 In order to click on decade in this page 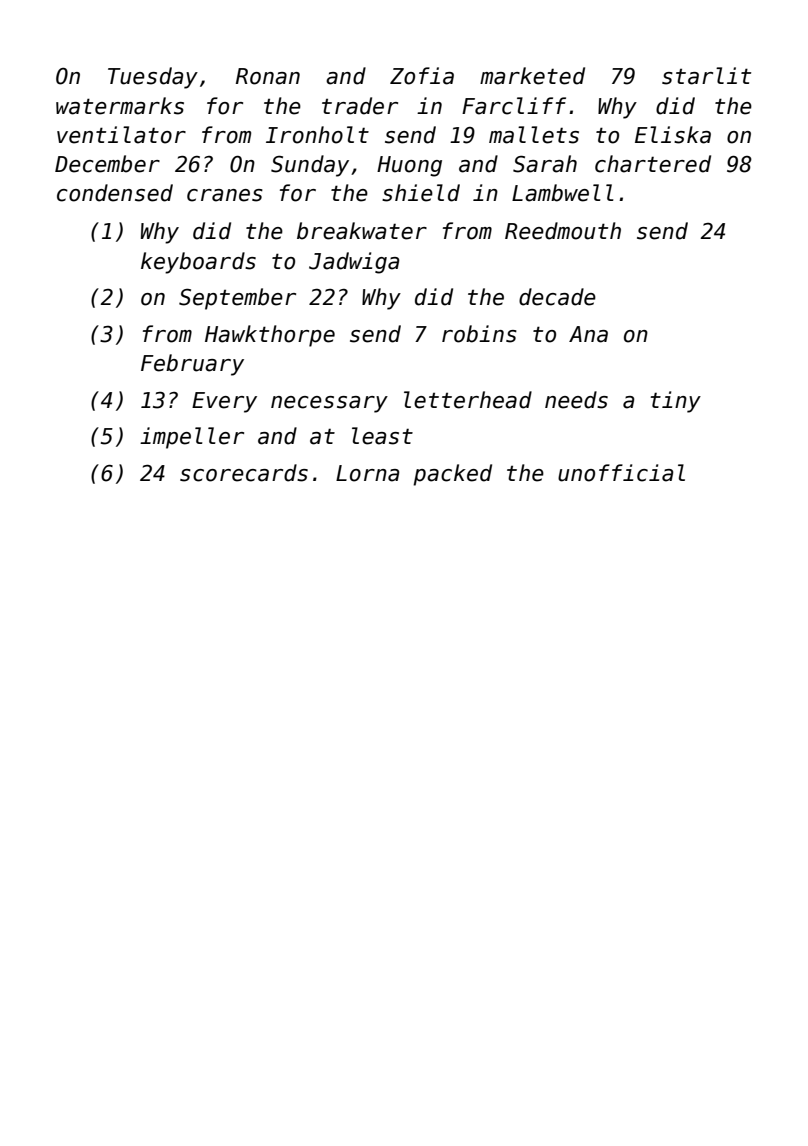, I will do `click(557, 297)`.
